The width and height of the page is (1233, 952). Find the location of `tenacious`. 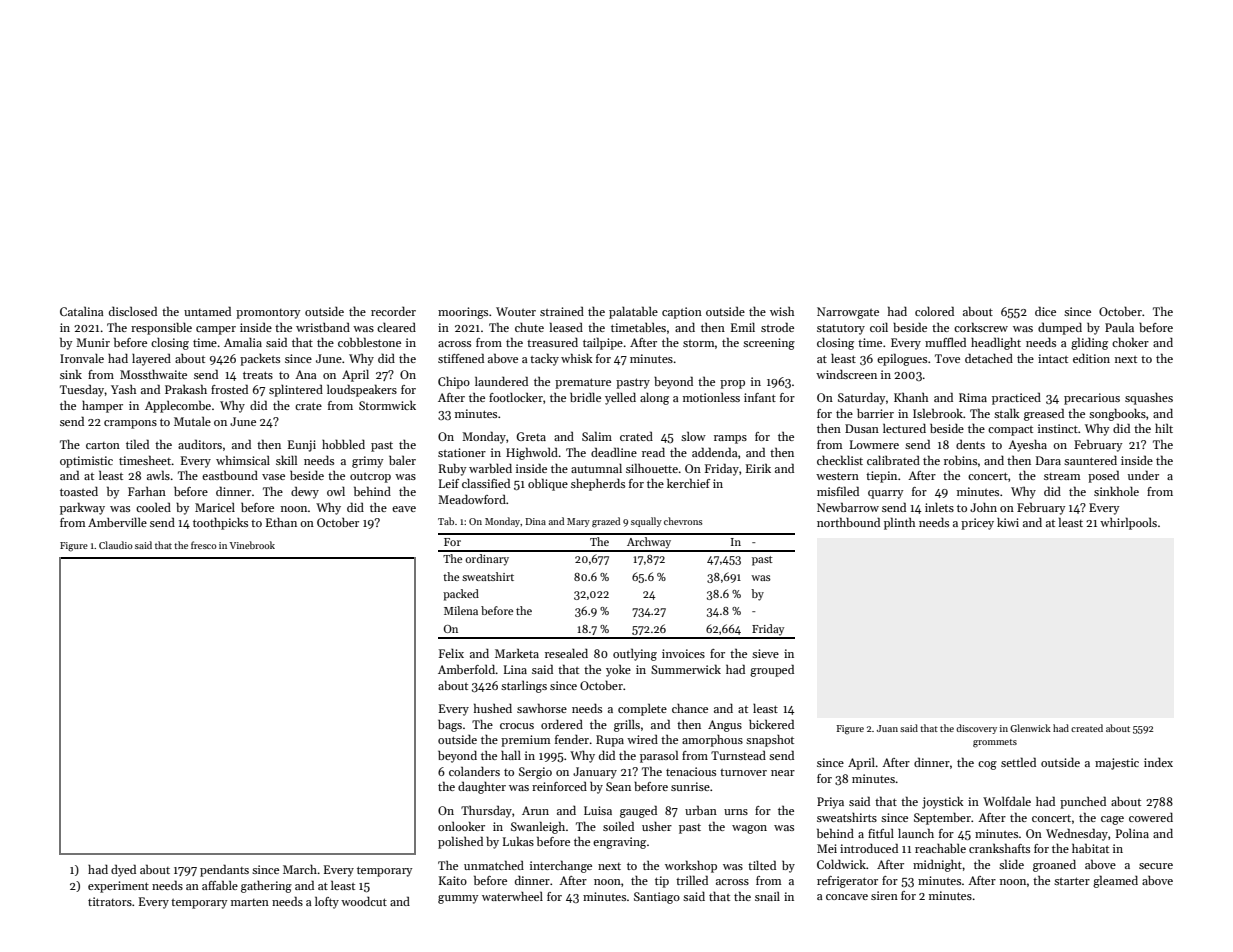

tenacious is located at coordinates (691, 771).
